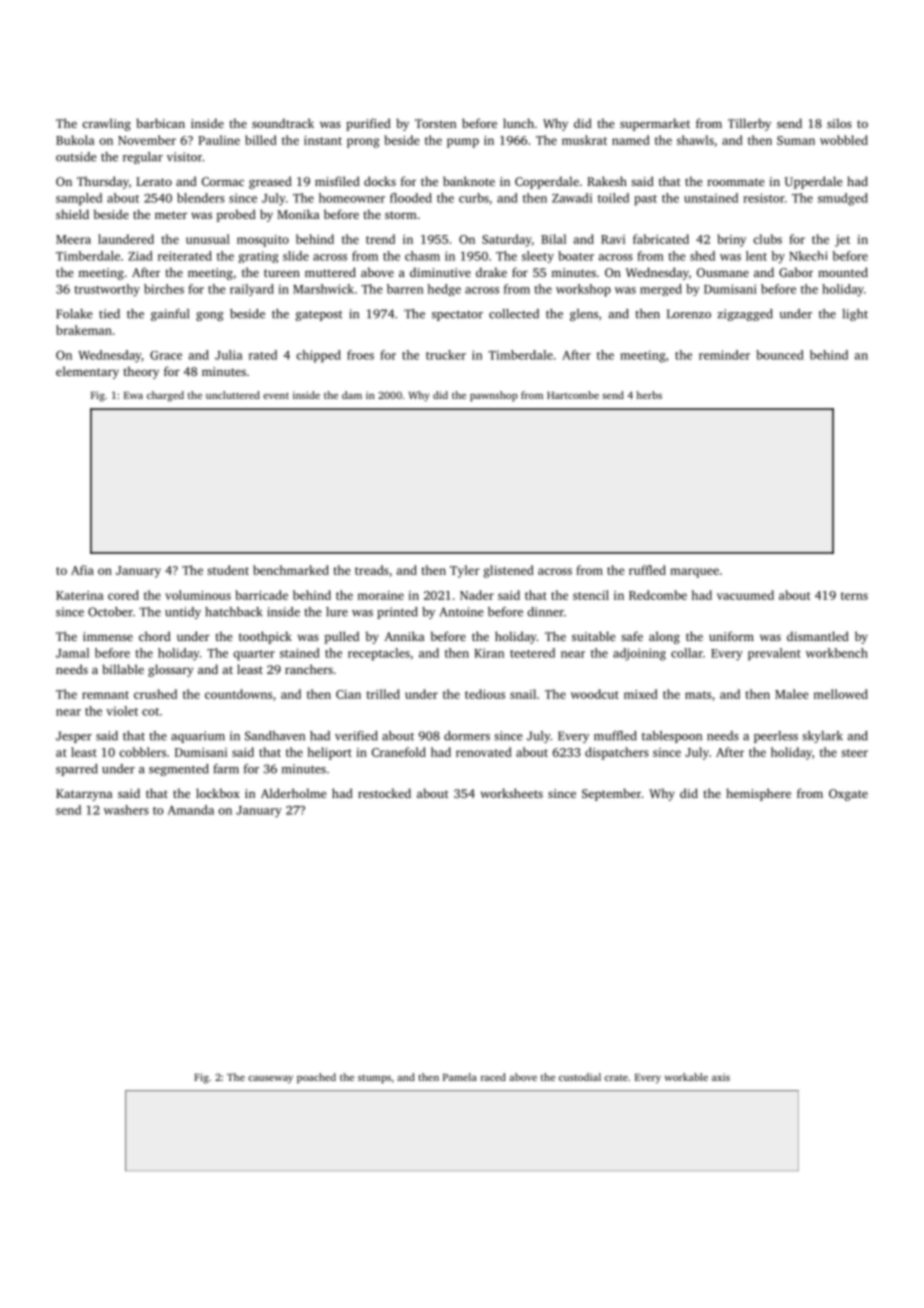 This document has height=1308, width=924. I want to click on elementary, so click(87, 372).
